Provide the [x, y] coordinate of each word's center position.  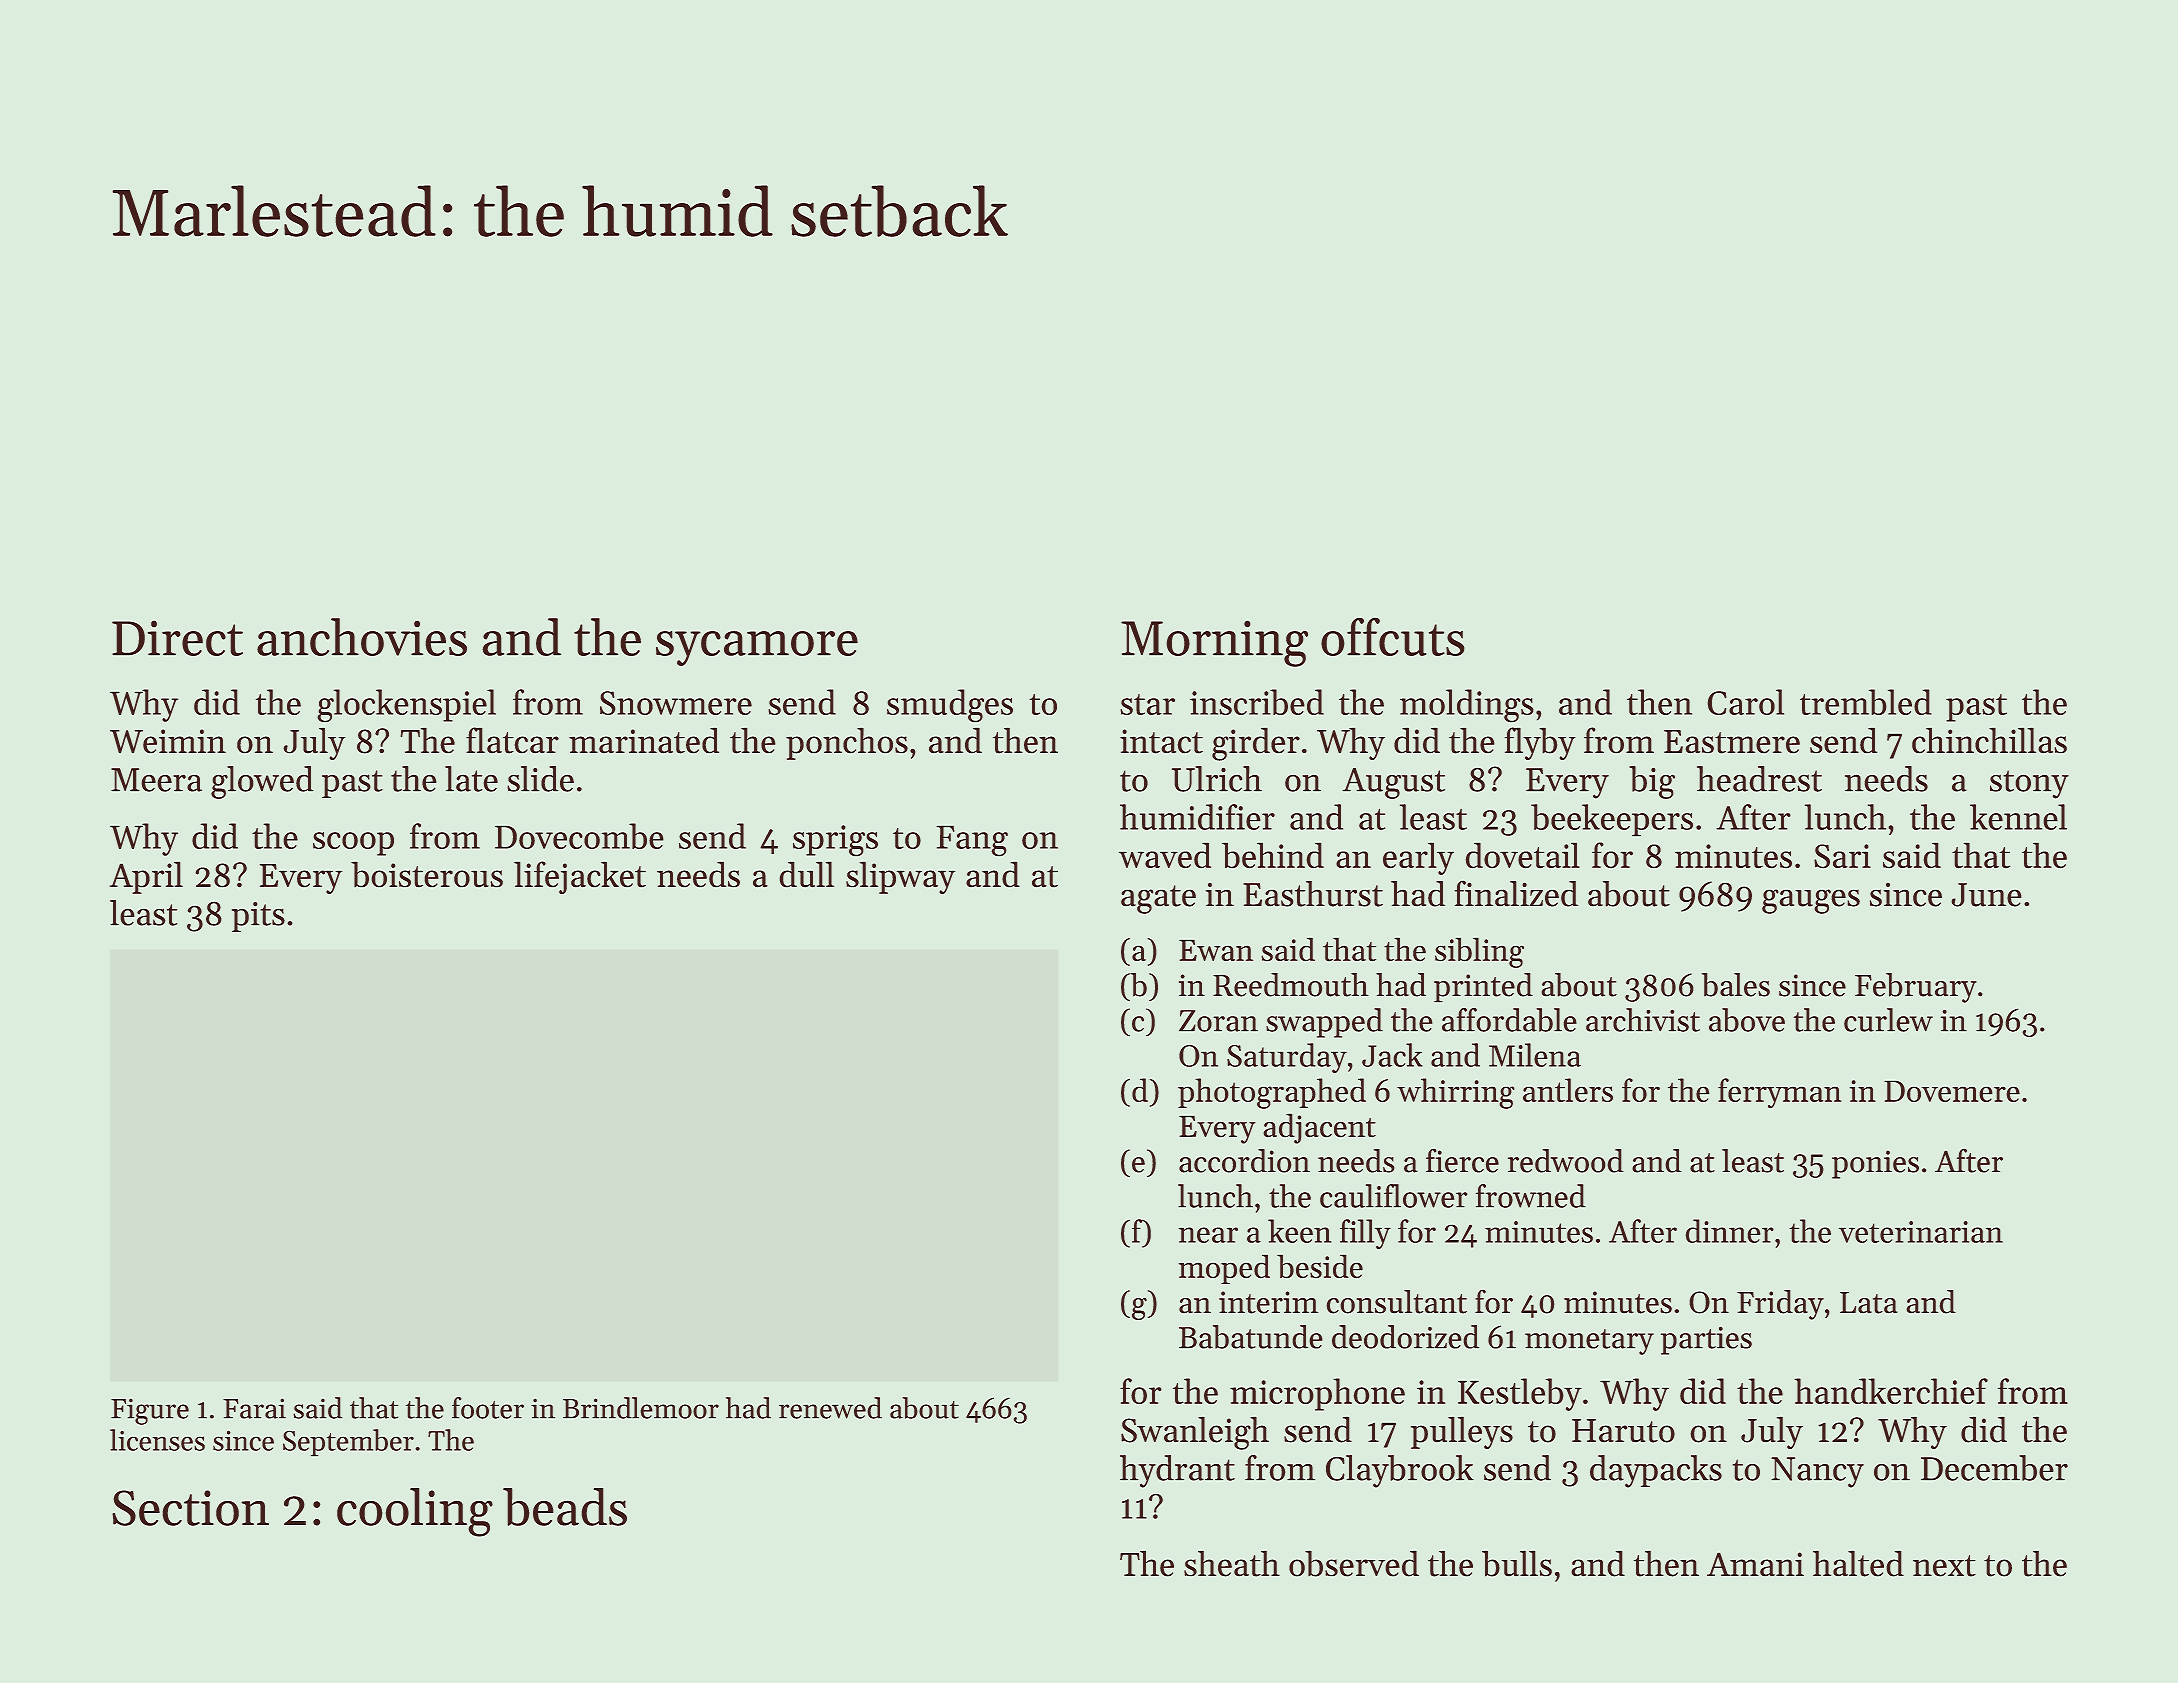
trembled [1865, 702]
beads [565, 1507]
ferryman [1779, 1093]
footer [488, 1408]
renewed [830, 1408]
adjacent [1320, 1129]
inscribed [1257, 702]
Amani [1755, 1564]
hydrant [1177, 1471]
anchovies [362, 637]
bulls [1517, 1564]
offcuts [1392, 637]
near [1208, 1235]
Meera [156, 780]
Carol [1746, 702]
